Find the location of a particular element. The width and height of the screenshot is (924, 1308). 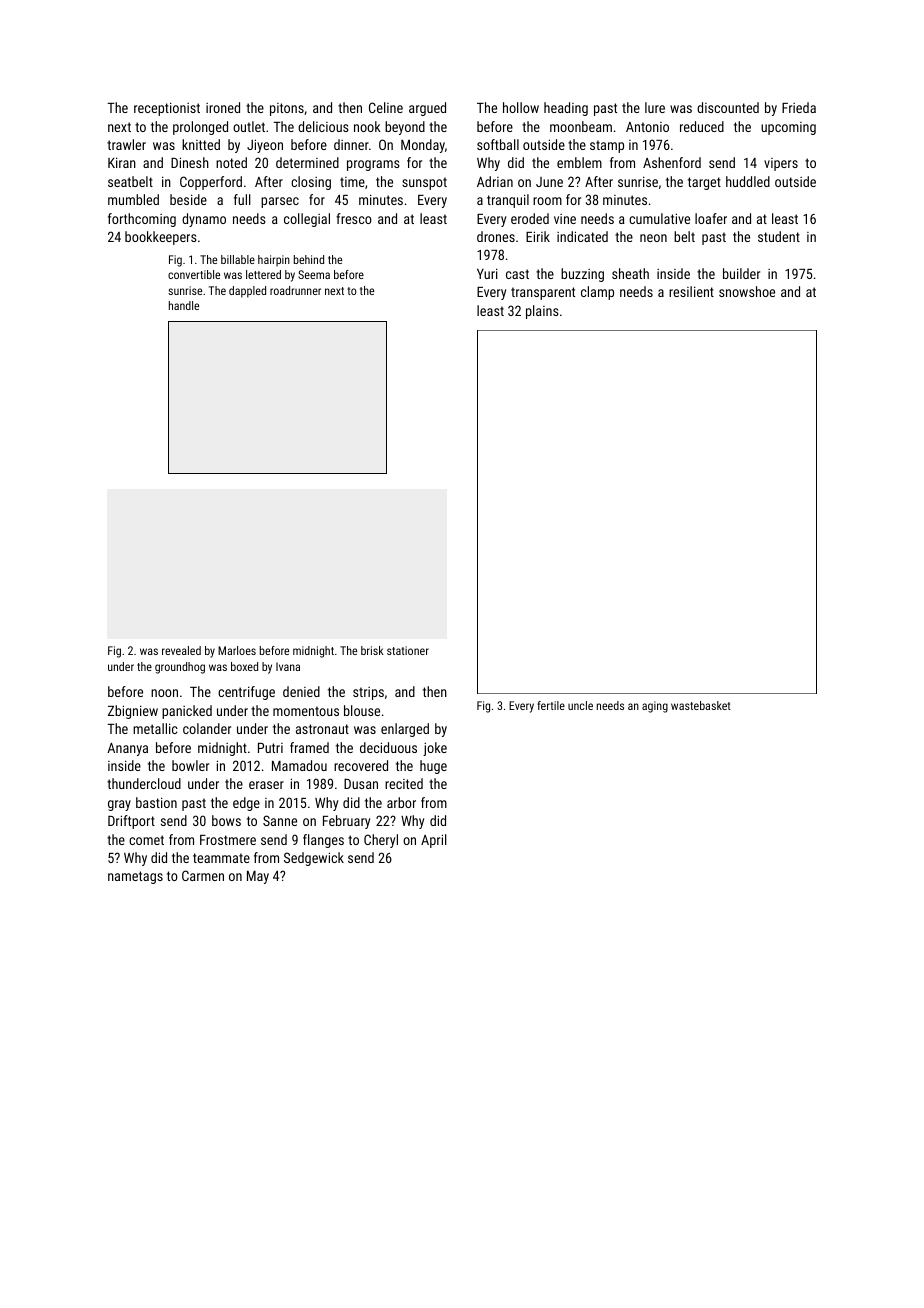

resilient is located at coordinates (691, 291).
